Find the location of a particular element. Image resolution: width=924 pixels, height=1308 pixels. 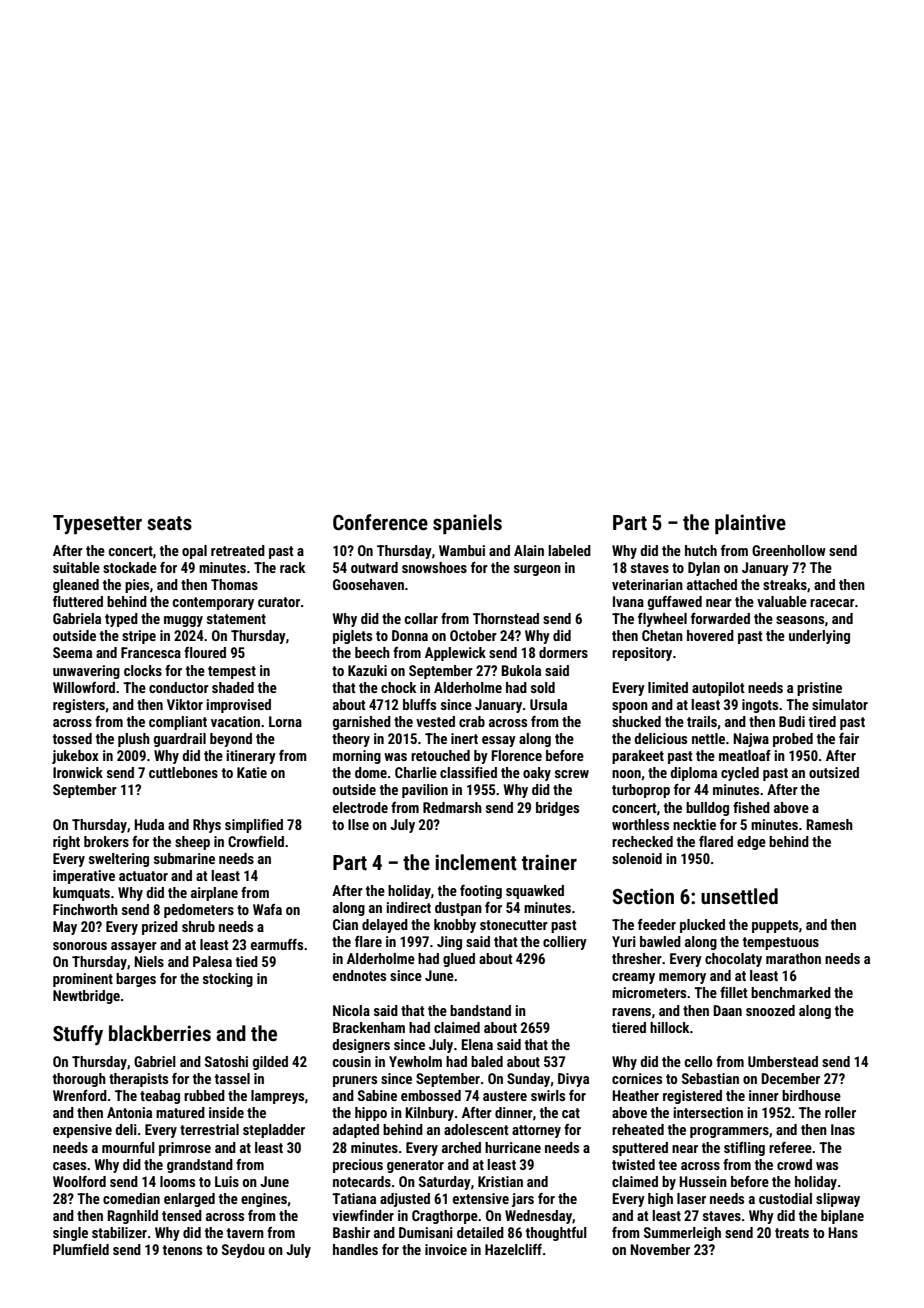

Conference is located at coordinates (380, 522).
